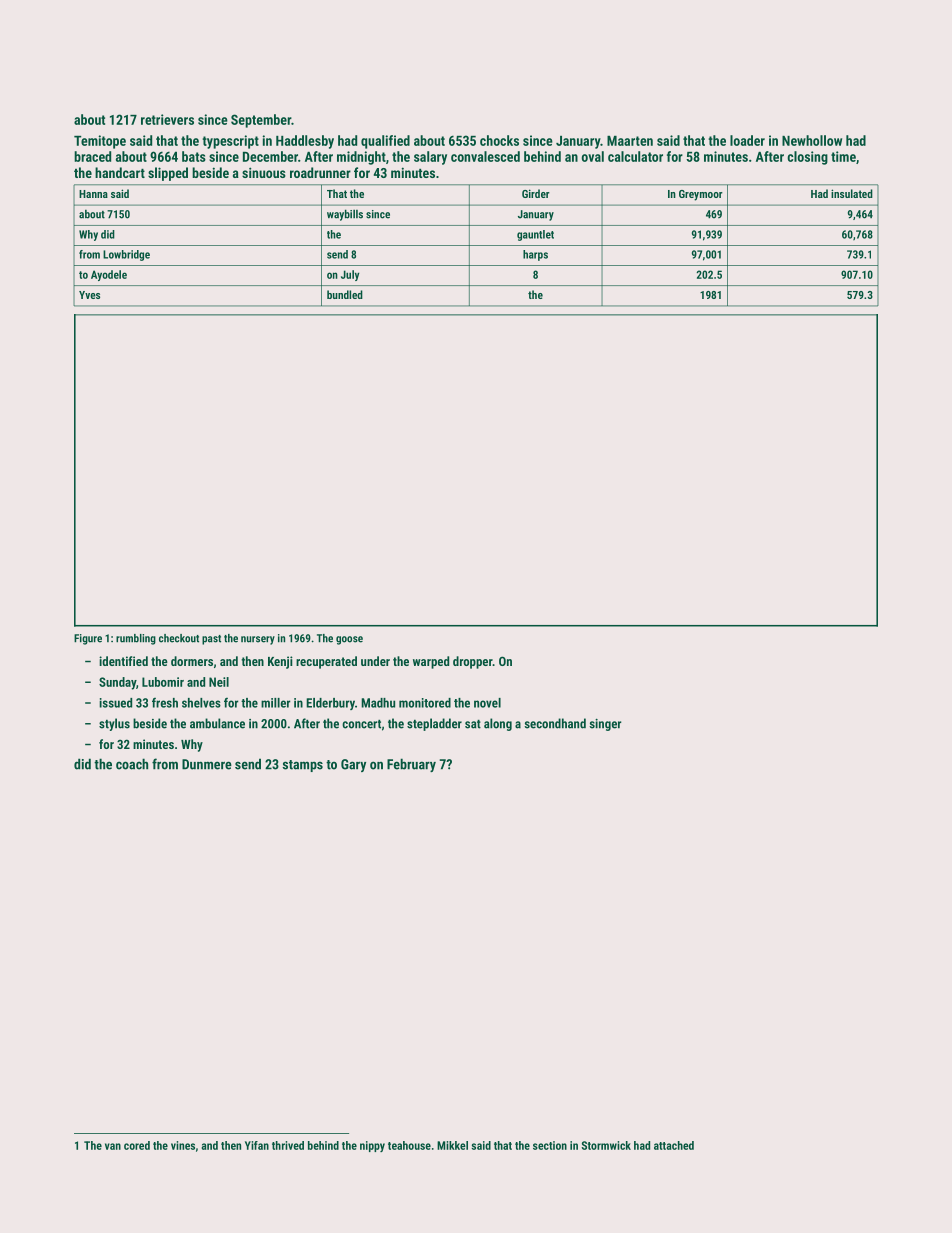 The image size is (952, 1233). I want to click on dropper, so click(473, 662).
